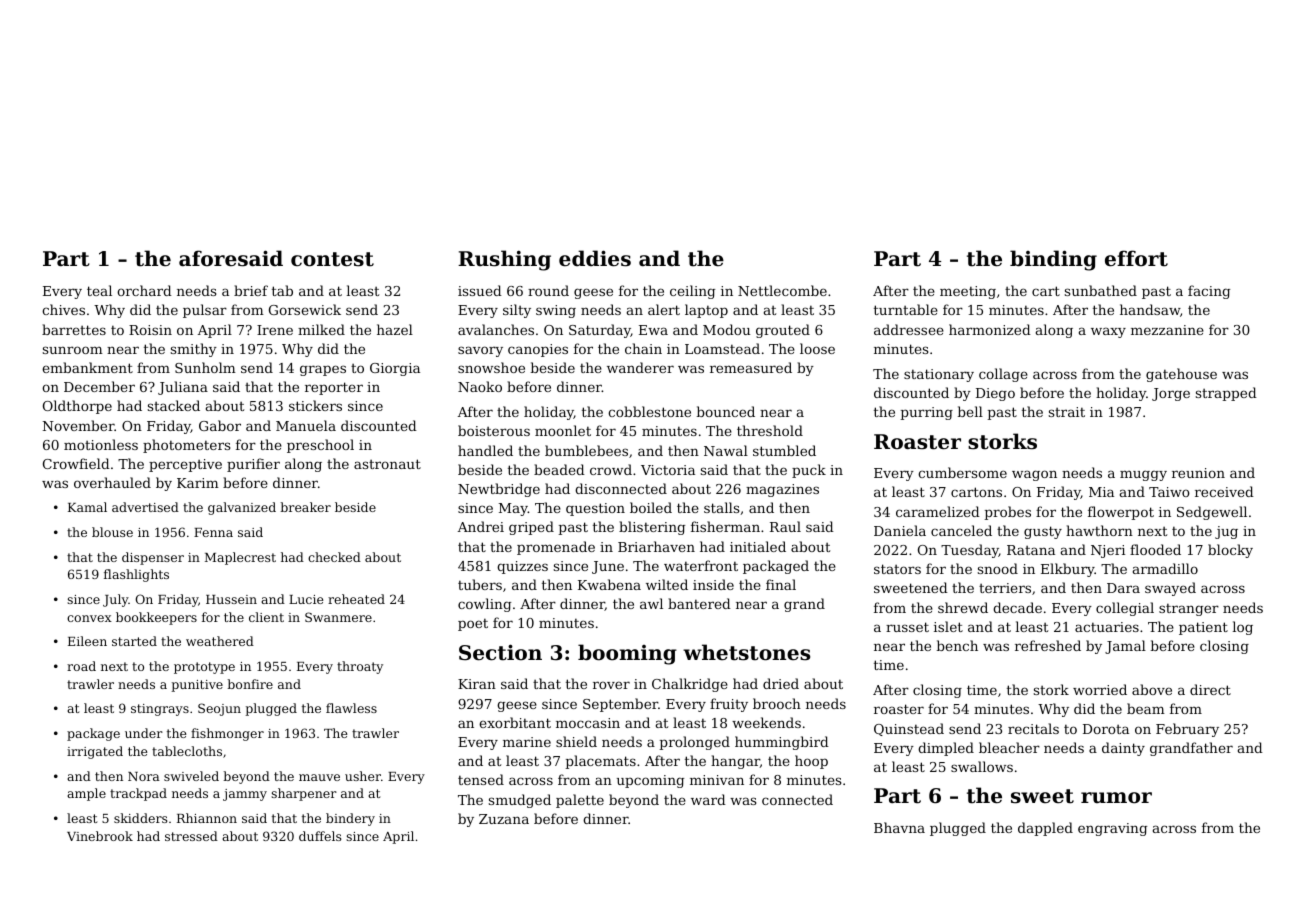 Image resolution: width=1308 pixels, height=924 pixels. Describe the element at coordinates (611, 469) in the image. I see `crowd` at that location.
